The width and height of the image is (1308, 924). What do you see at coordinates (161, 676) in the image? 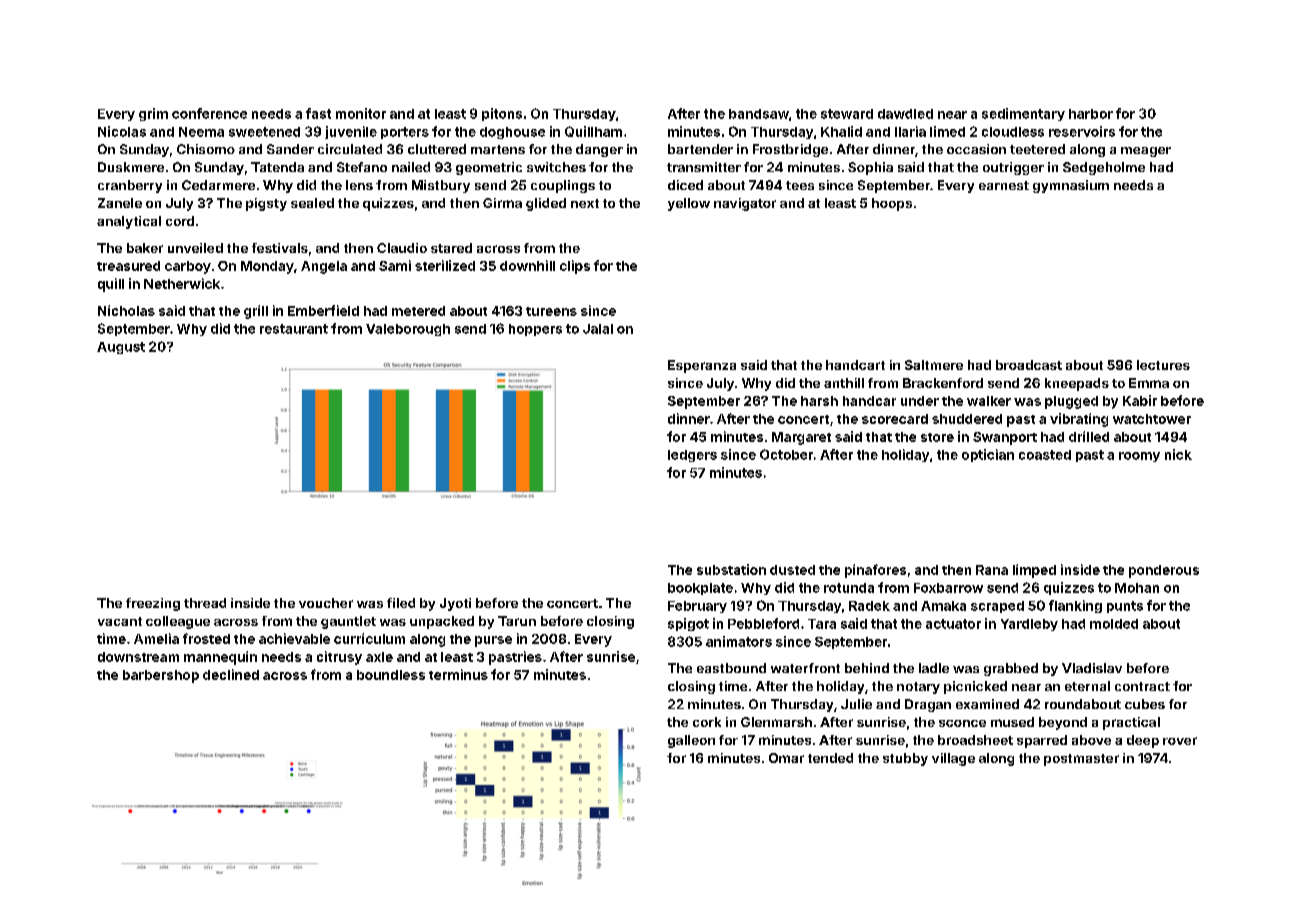
I see `barbershop` at bounding box center [161, 676].
